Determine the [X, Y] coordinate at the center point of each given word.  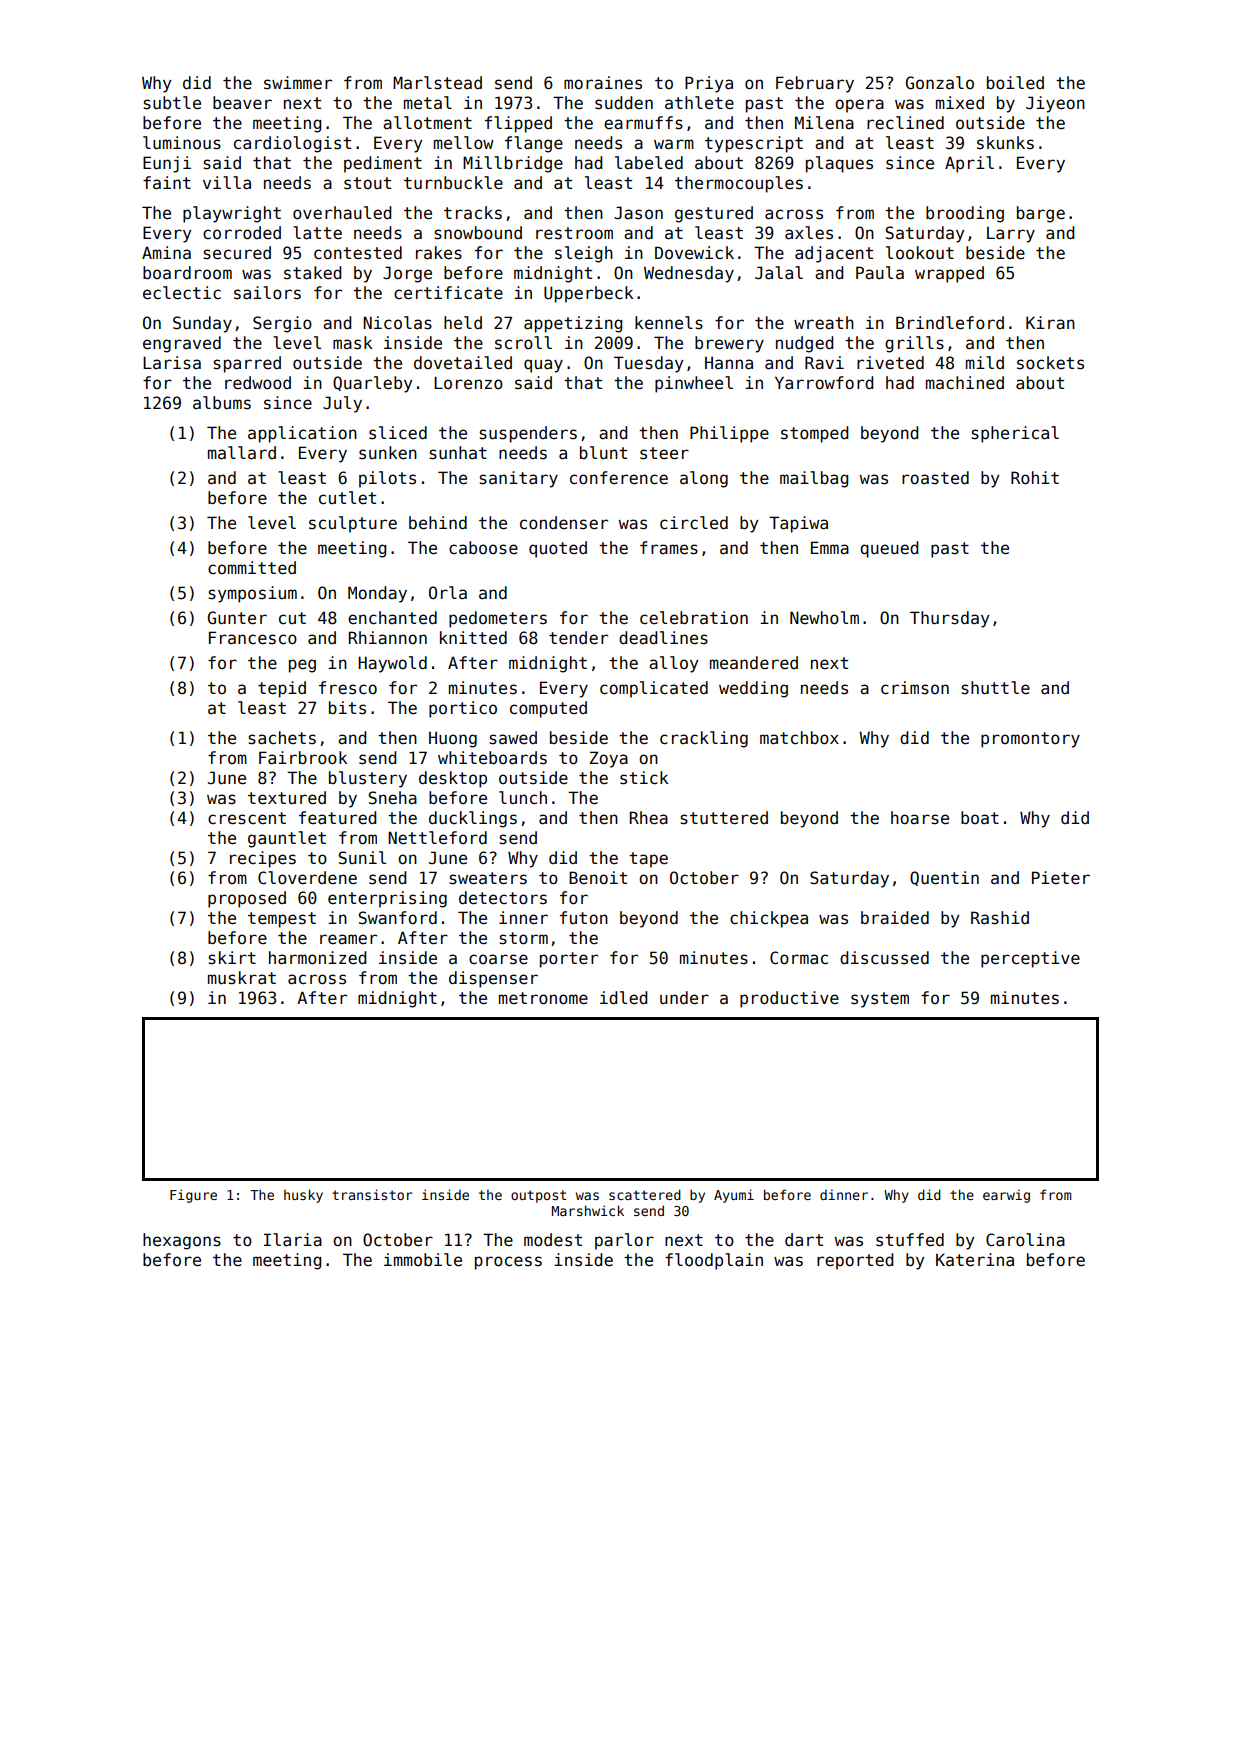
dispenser [493, 979]
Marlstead [437, 83]
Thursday [949, 619]
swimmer [298, 83]
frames [669, 548]
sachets [282, 738]
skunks [1005, 143]
